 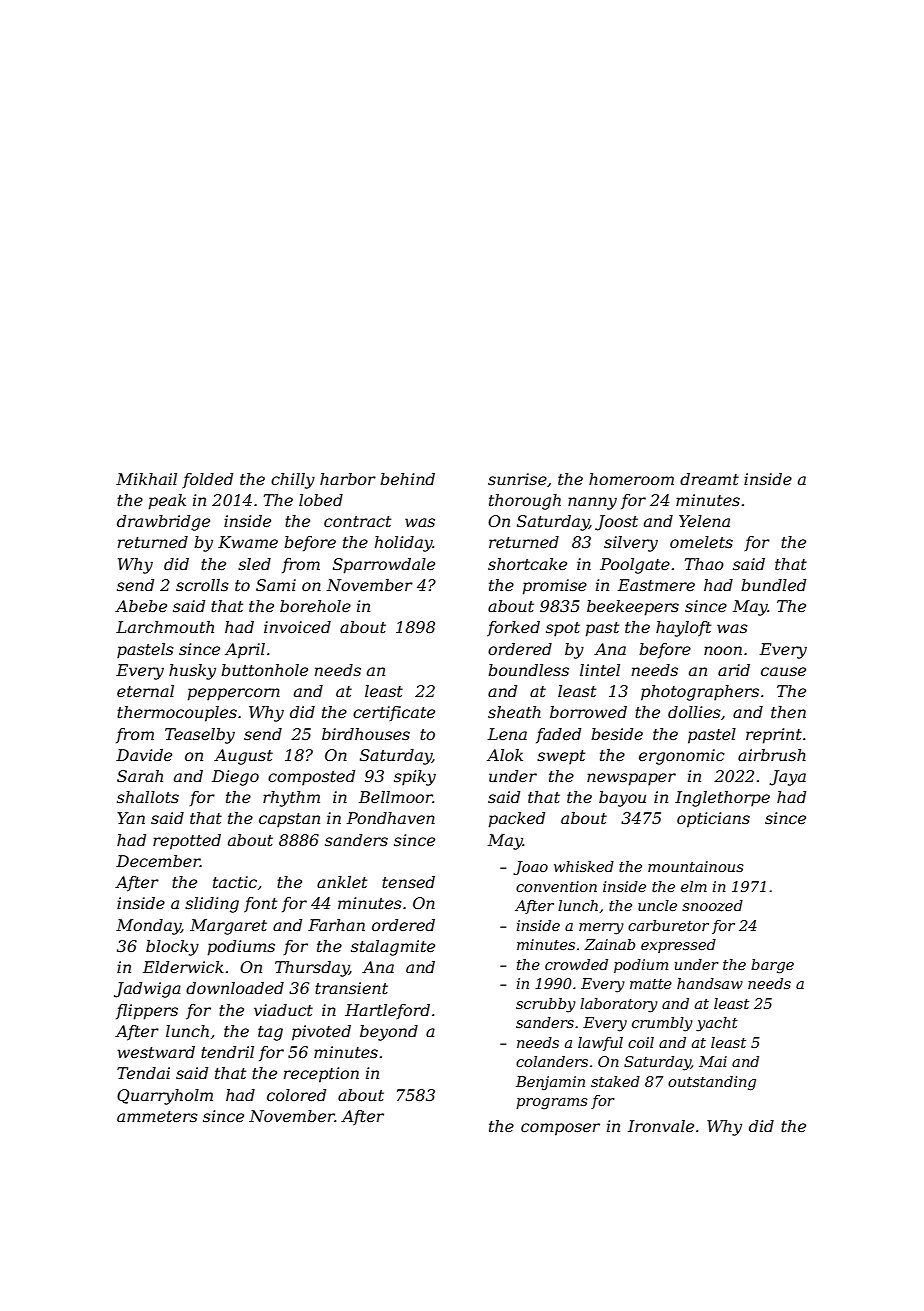 What do you see at coordinates (157, 1116) in the screenshot?
I see `ammeters` at bounding box center [157, 1116].
